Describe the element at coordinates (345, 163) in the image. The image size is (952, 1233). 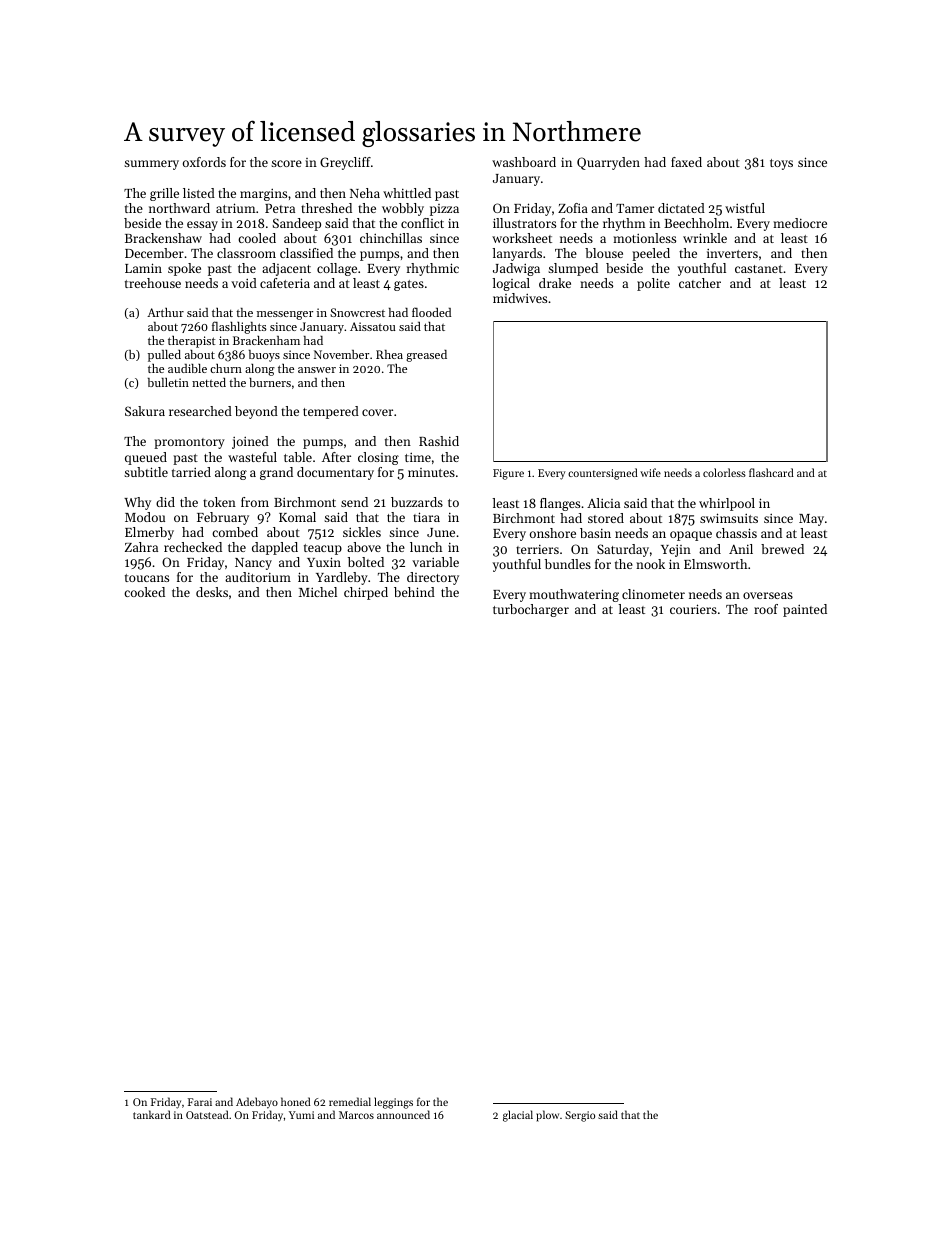
I see `Greycliff` at that location.
